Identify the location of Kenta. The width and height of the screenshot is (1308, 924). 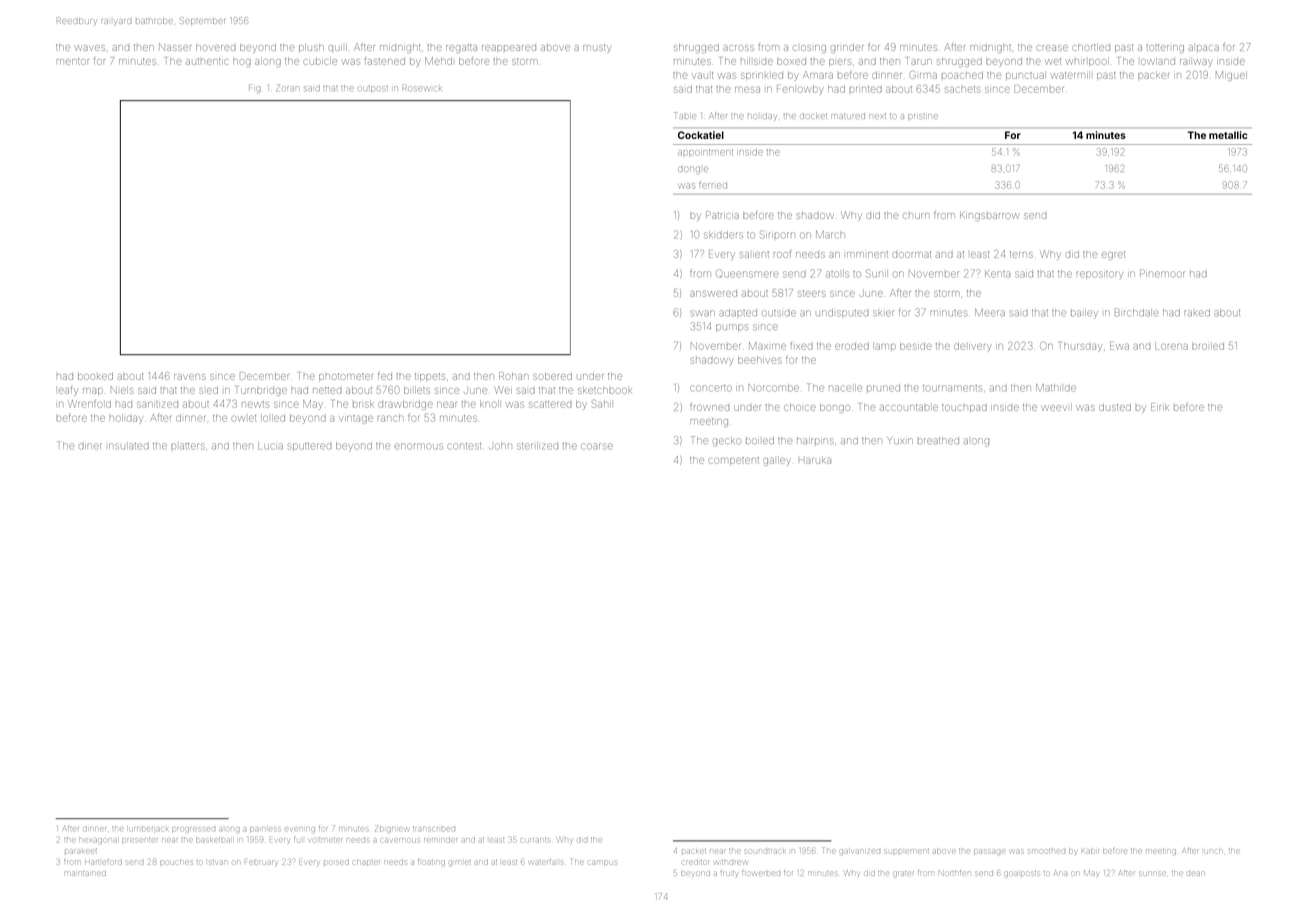
(998, 274).
